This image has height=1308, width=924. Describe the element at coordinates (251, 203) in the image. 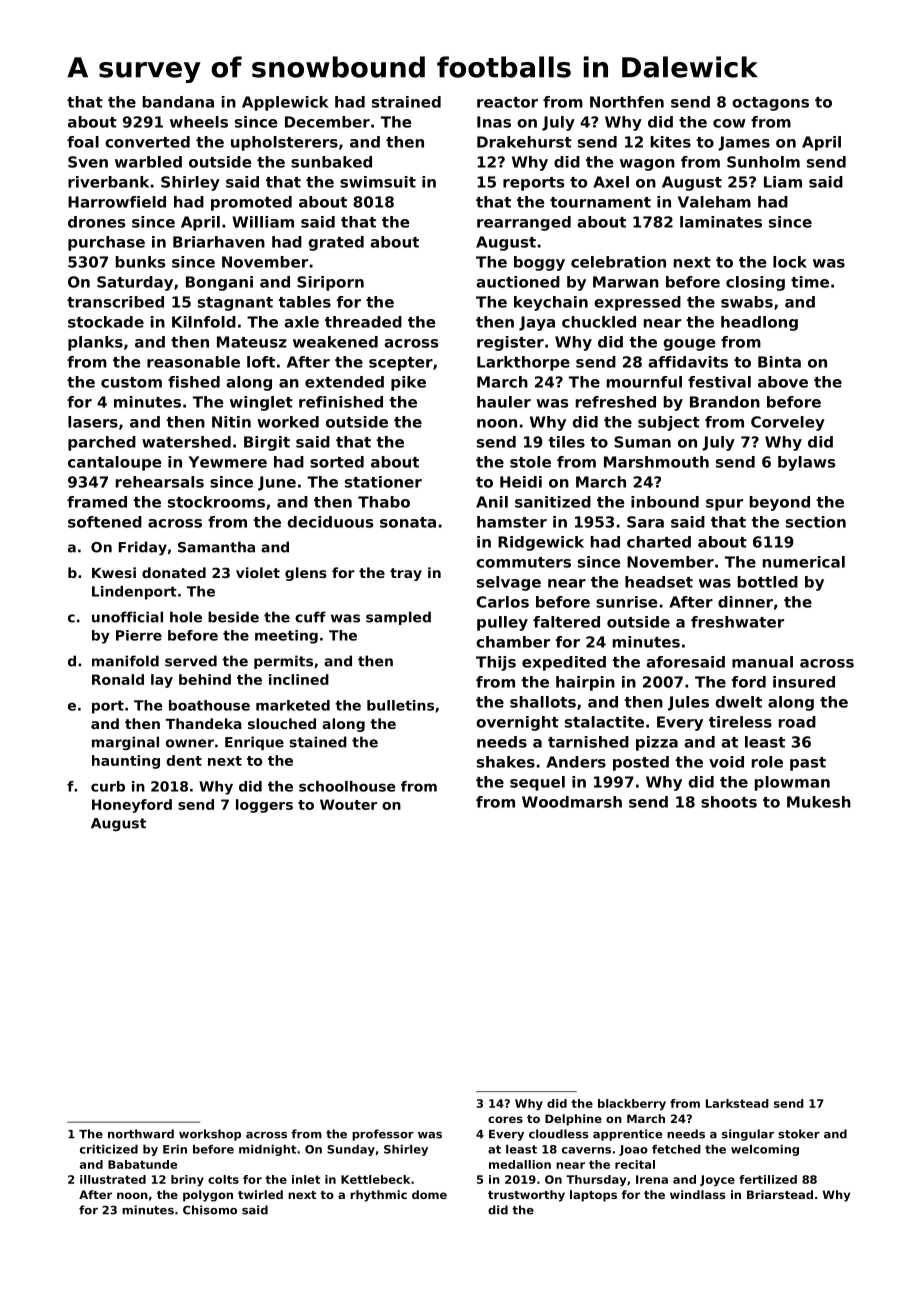

I see `promoted` at that location.
